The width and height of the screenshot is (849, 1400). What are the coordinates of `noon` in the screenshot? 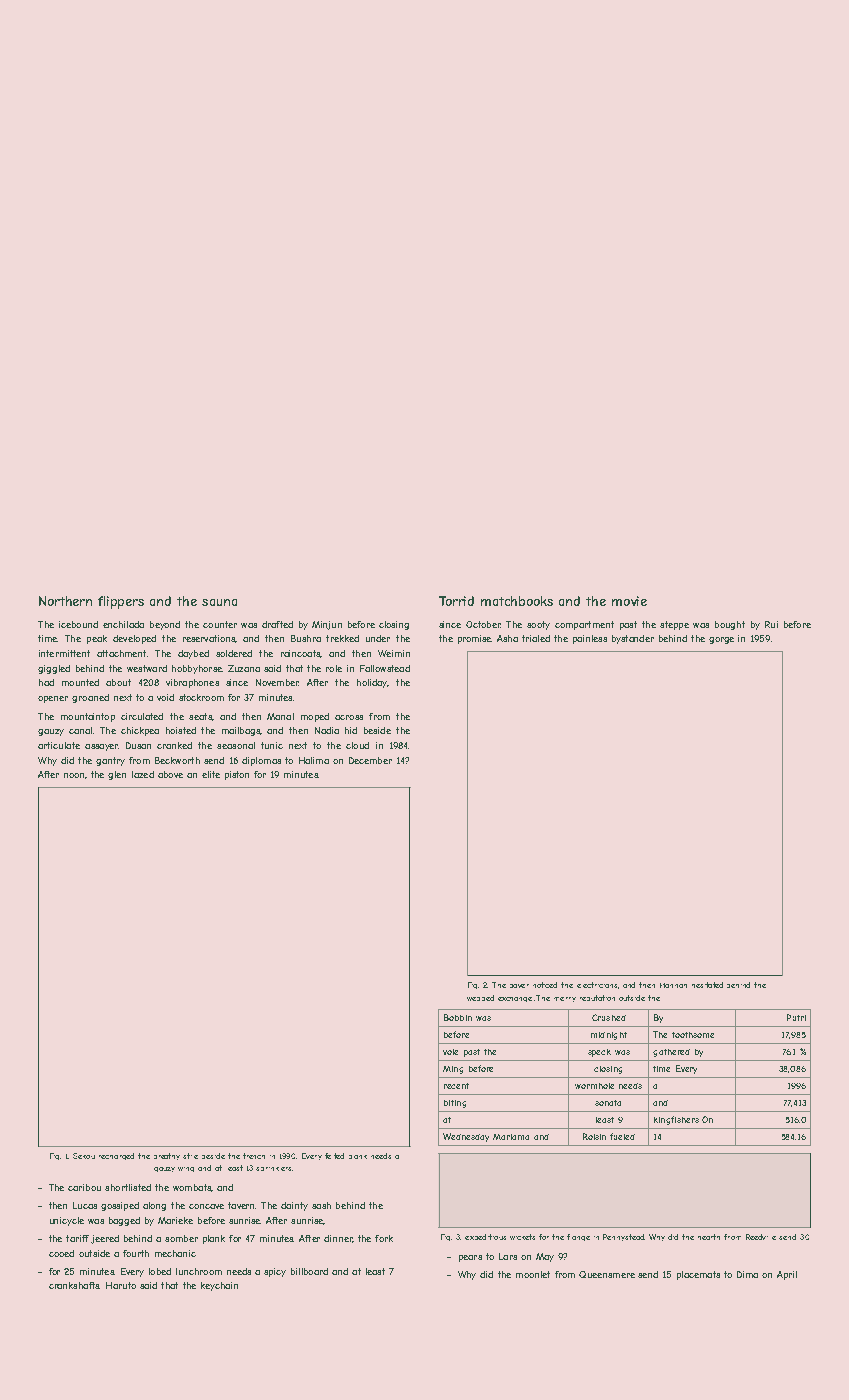 It's located at (74, 775).
